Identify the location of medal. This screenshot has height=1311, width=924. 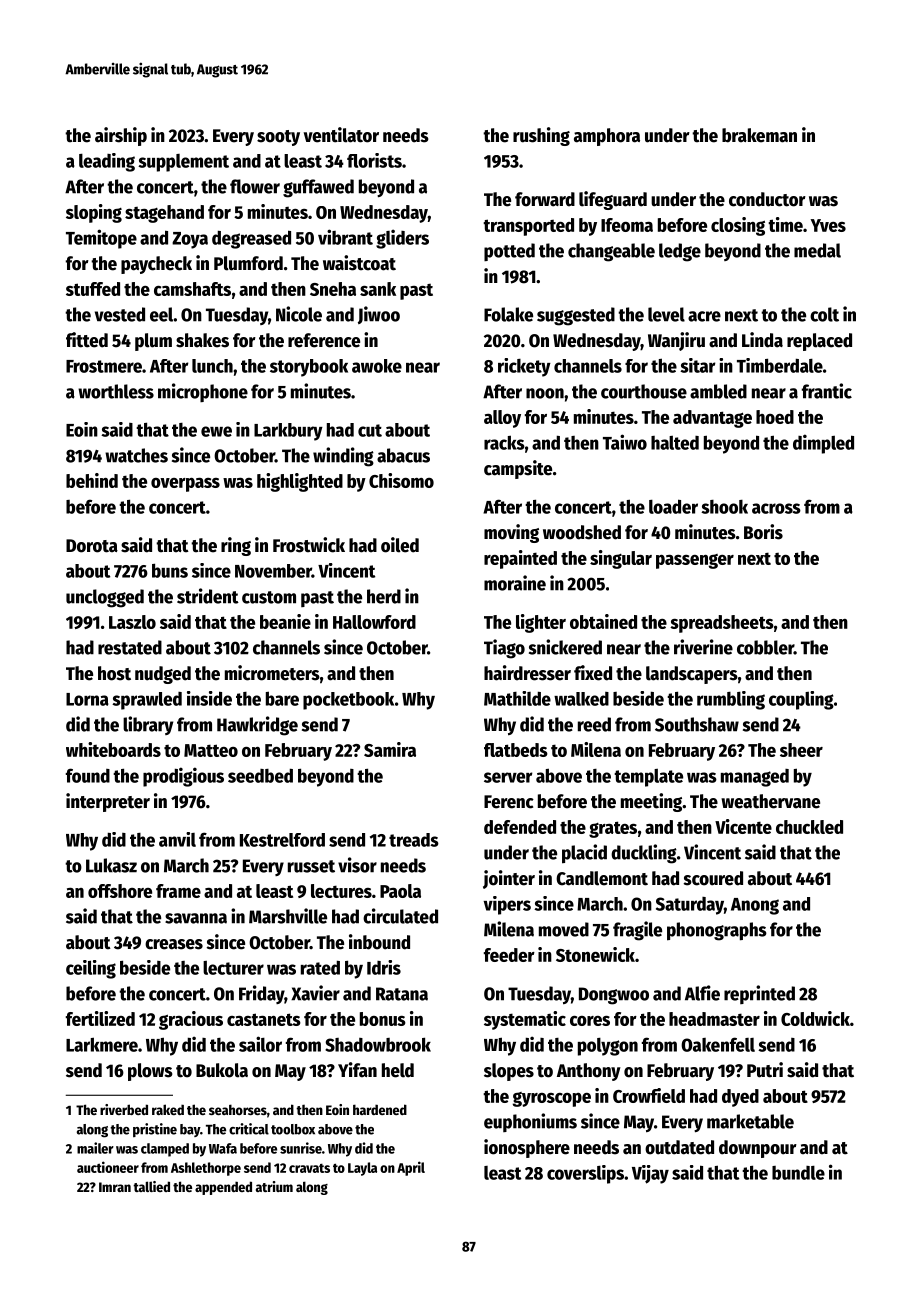
(817, 250).
